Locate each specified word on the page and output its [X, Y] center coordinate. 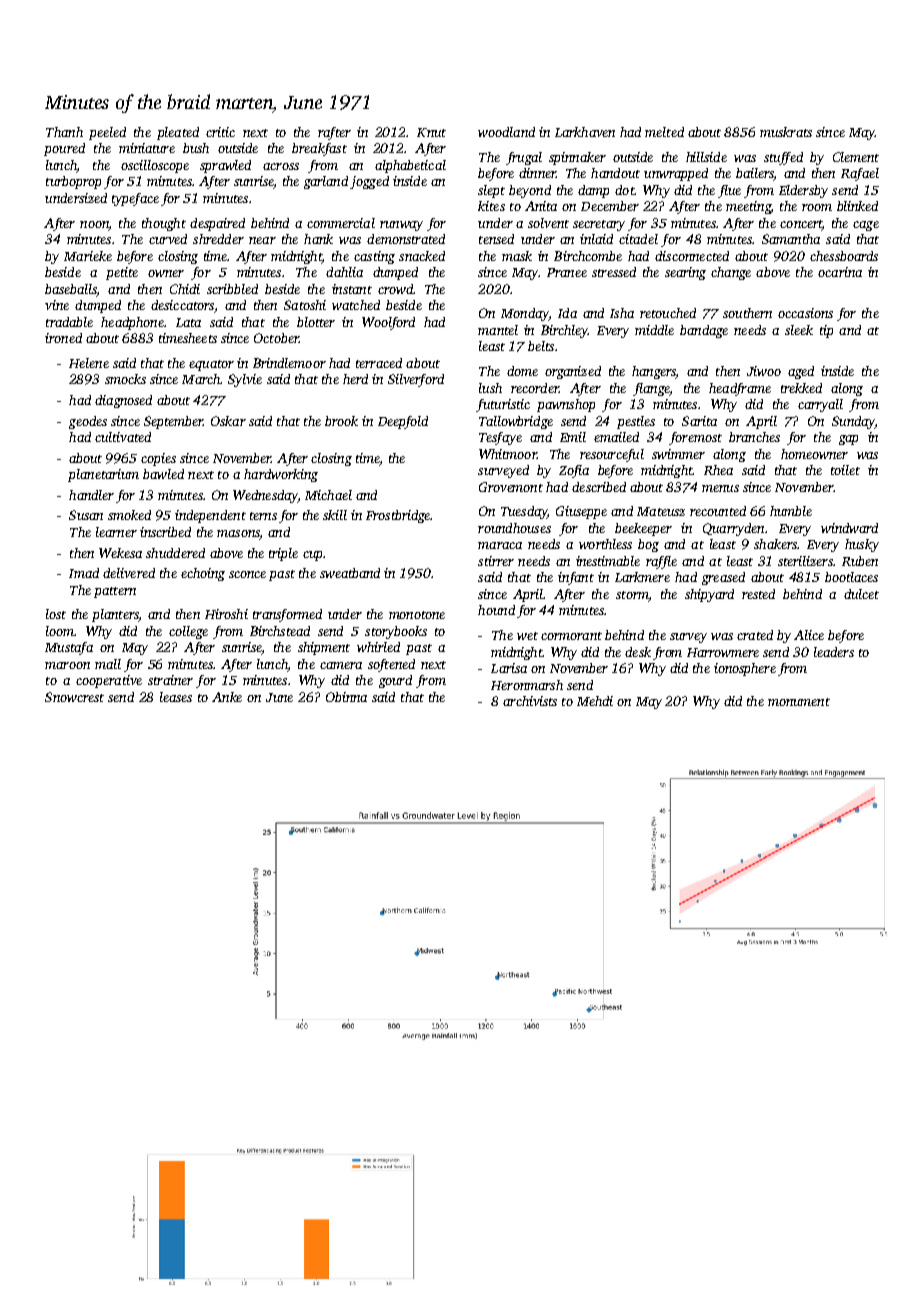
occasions [805, 313]
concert [801, 224]
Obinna [346, 697]
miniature [147, 148]
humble [791, 511]
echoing [203, 574]
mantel [498, 330]
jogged [369, 182]
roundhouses [514, 528]
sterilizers [805, 561]
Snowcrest [74, 697]
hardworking [281, 475]
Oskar [228, 421]
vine [57, 305]
